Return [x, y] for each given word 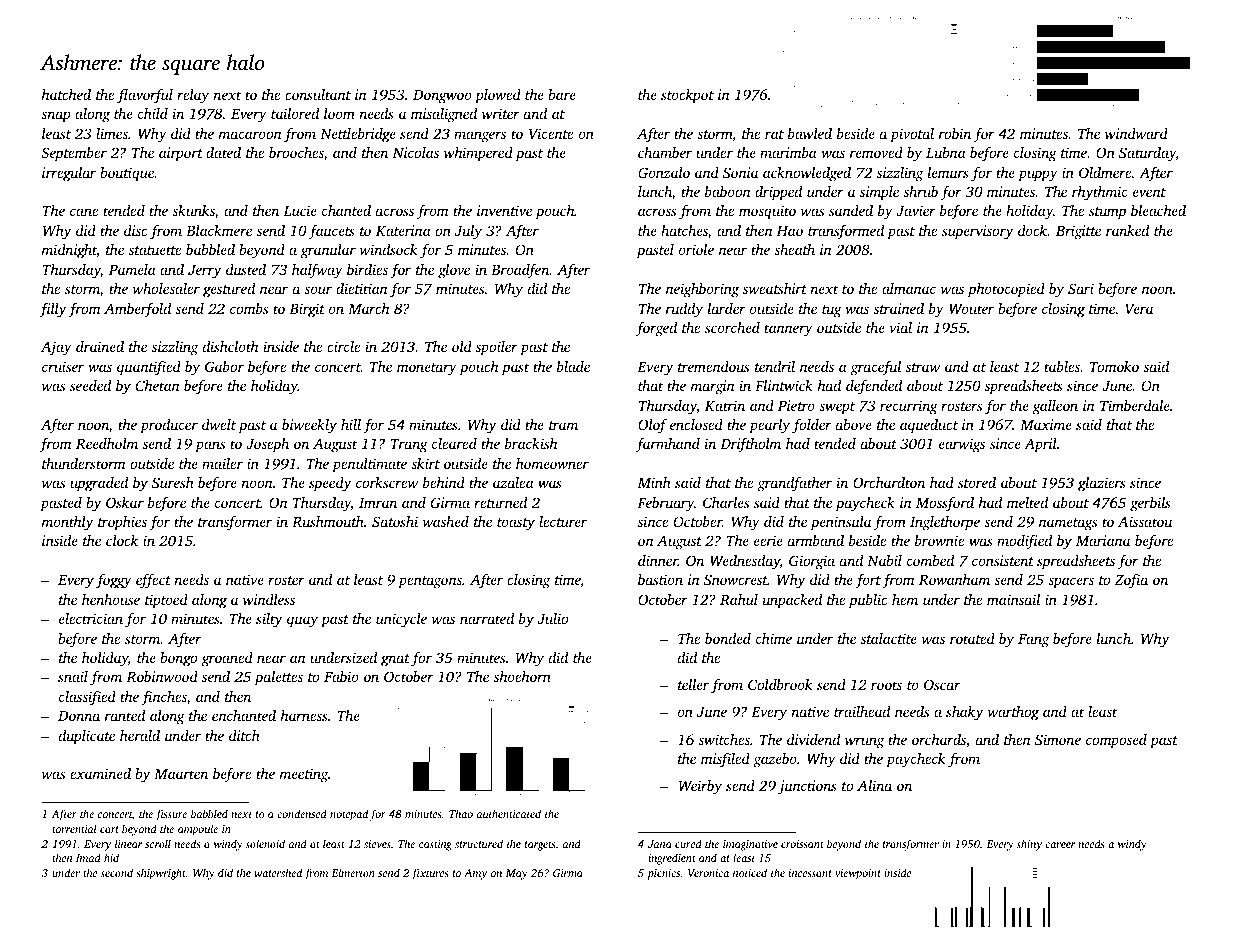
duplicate [87, 737]
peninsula [841, 523]
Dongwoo [442, 97]
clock [122, 540]
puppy [1038, 176]
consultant [318, 94]
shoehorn [522, 676]
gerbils [1150, 504]
